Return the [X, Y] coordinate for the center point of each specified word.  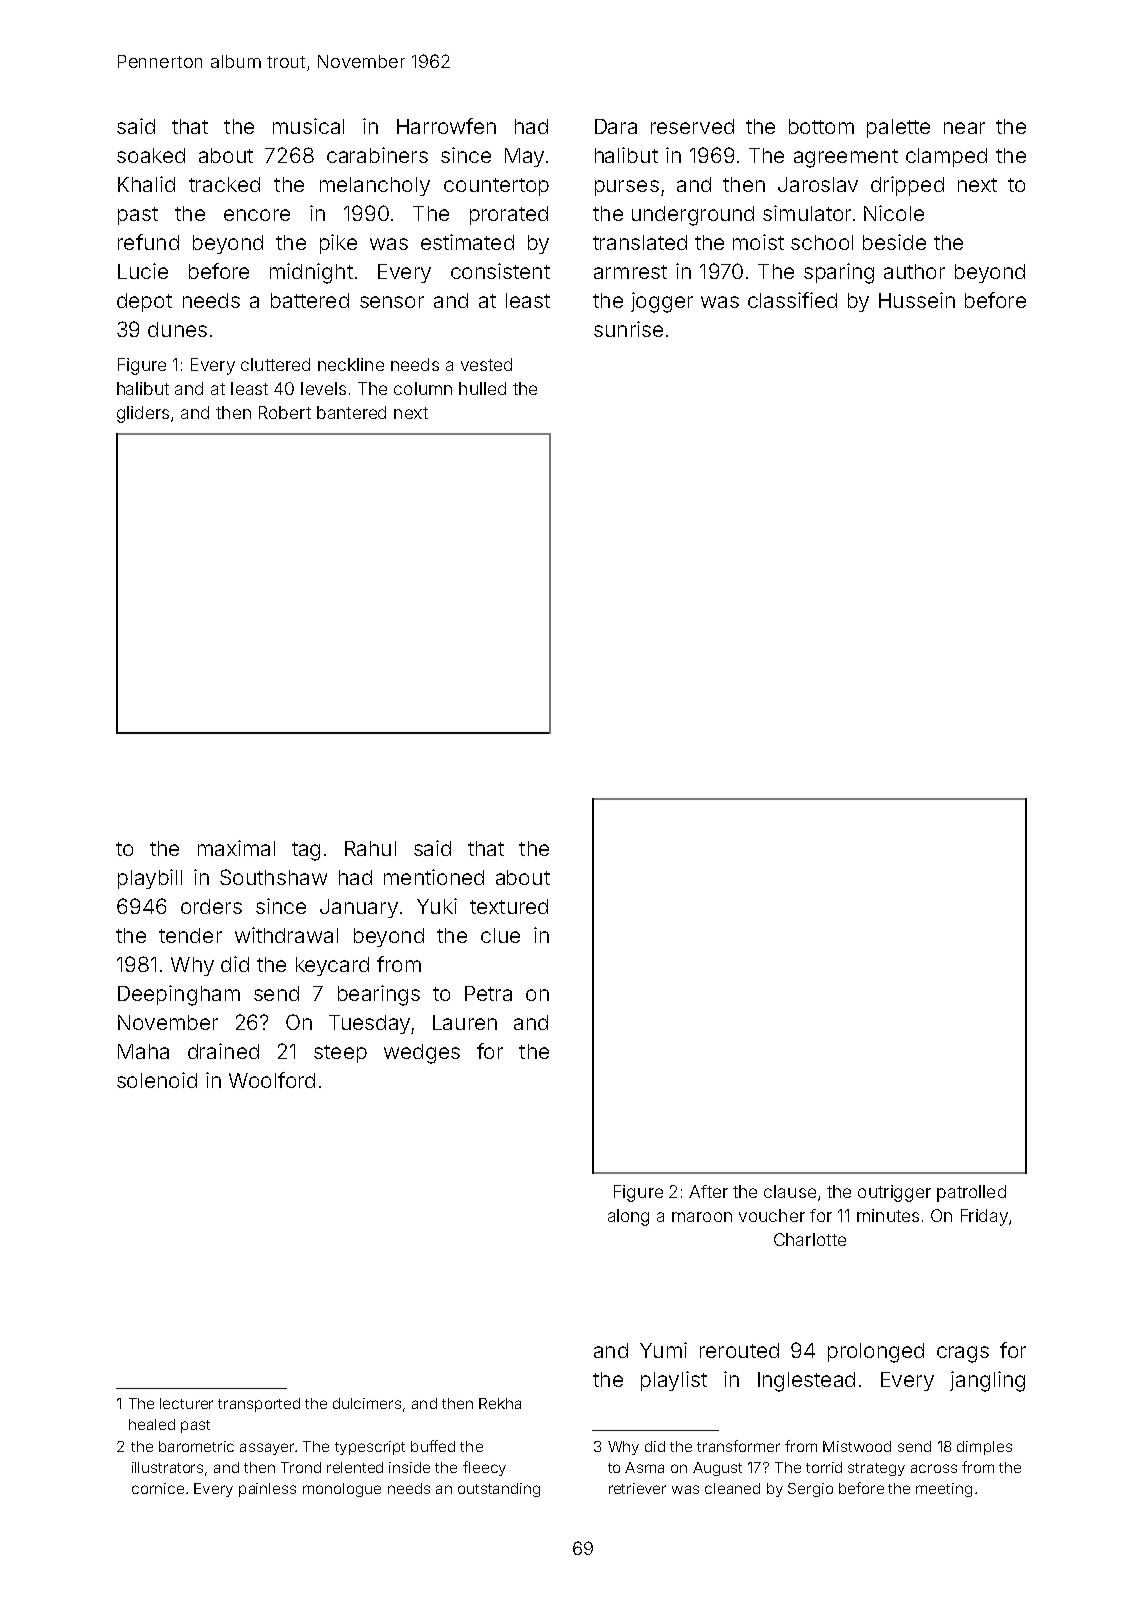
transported [259, 1405]
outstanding [499, 1490]
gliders [143, 414]
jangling [987, 1381]
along [628, 1217]
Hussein [917, 300]
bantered [351, 412]
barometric [196, 1446]
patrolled [971, 1193]
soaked [151, 155]
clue [500, 935]
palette [898, 128]
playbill [150, 879]
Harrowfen [446, 126]
